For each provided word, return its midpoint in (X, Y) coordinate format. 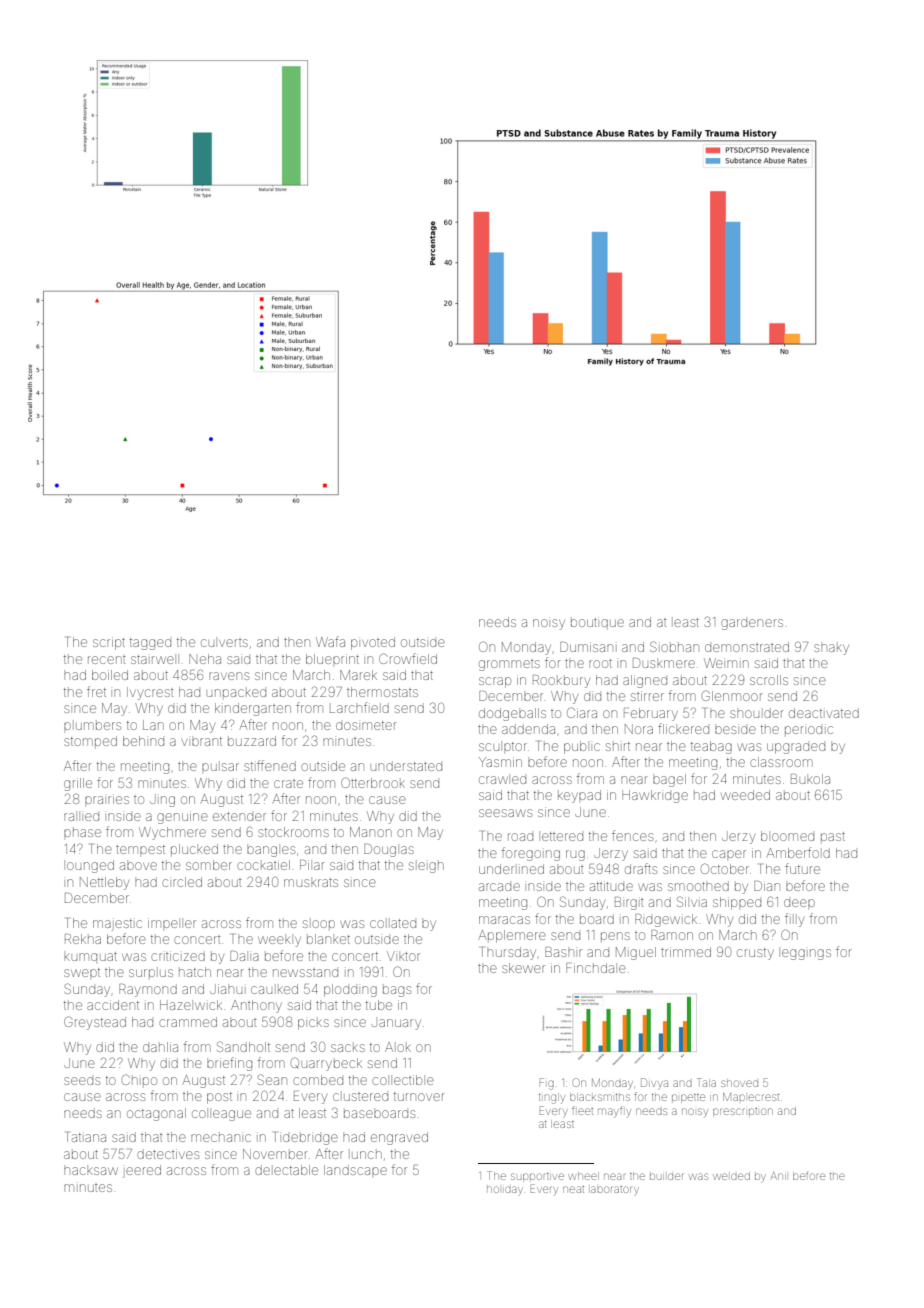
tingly (552, 1098)
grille (78, 784)
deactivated (824, 713)
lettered (562, 836)
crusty (755, 954)
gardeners (752, 624)
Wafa (330, 641)
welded (731, 1176)
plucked (194, 849)
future (802, 868)
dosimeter (366, 725)
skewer (523, 968)
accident (113, 1005)
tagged (150, 644)
